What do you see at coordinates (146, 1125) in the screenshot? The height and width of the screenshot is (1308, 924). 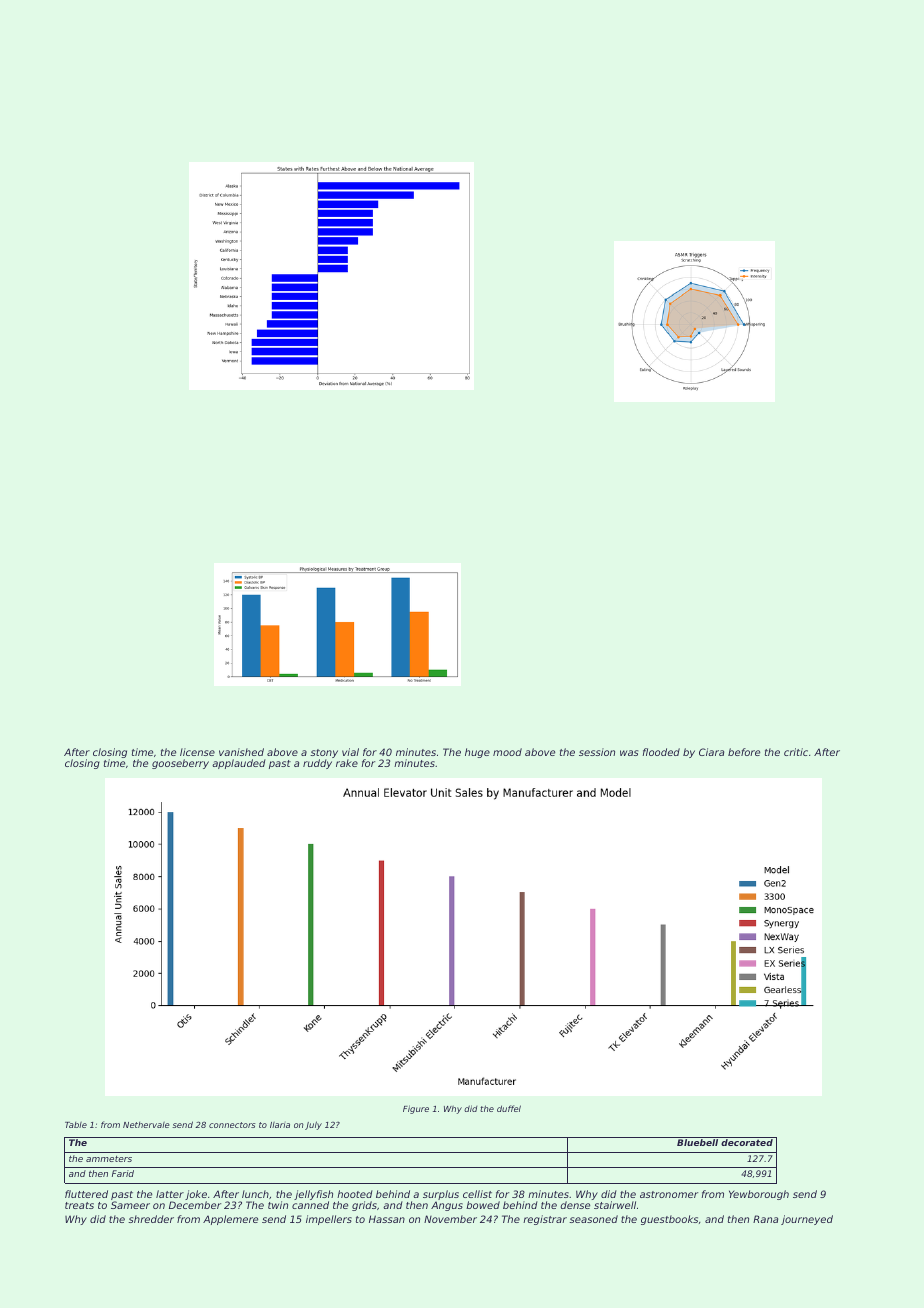 I see `Nethervale` at bounding box center [146, 1125].
